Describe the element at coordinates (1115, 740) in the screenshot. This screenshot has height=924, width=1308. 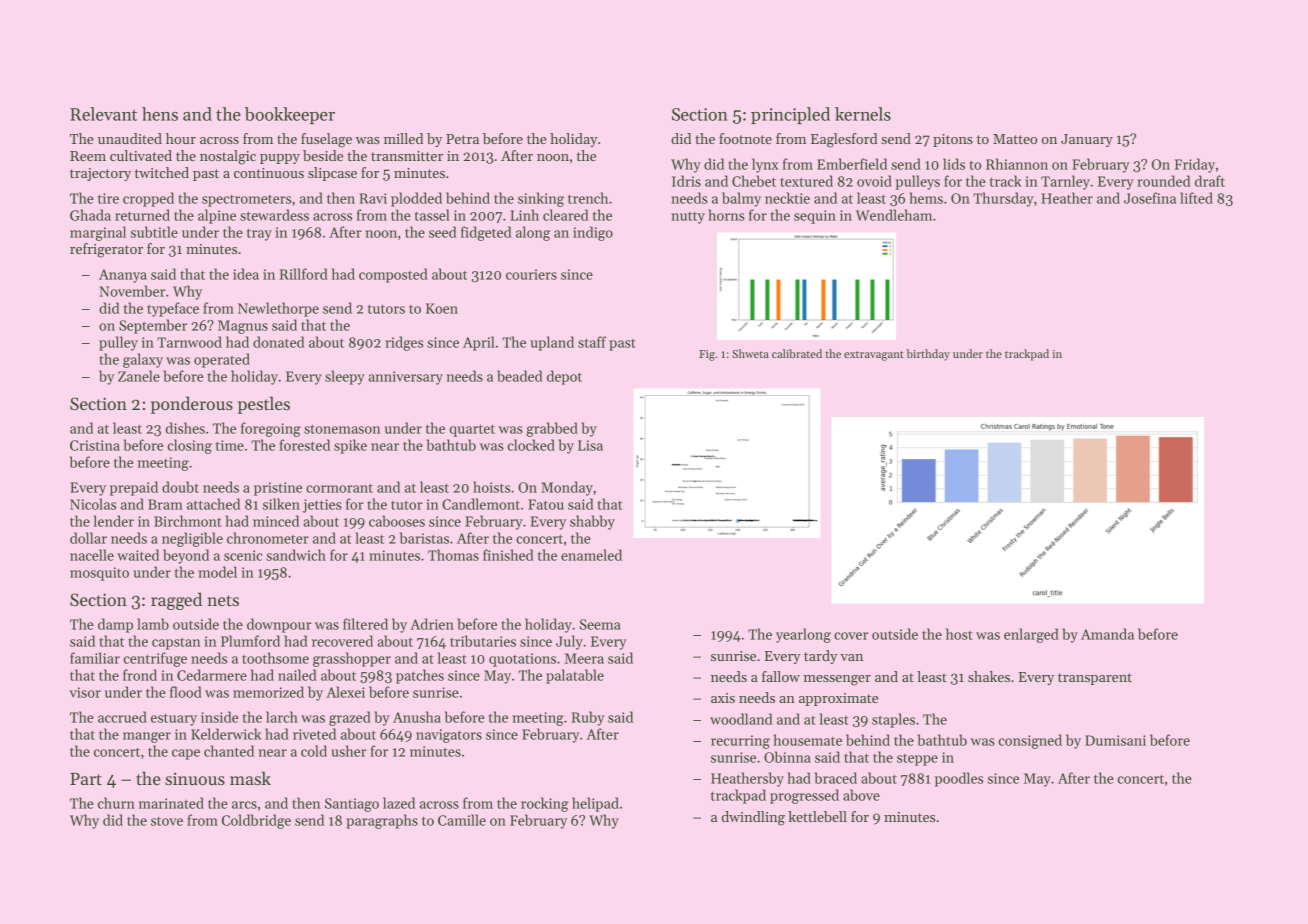
I see `Dumisani` at that location.
